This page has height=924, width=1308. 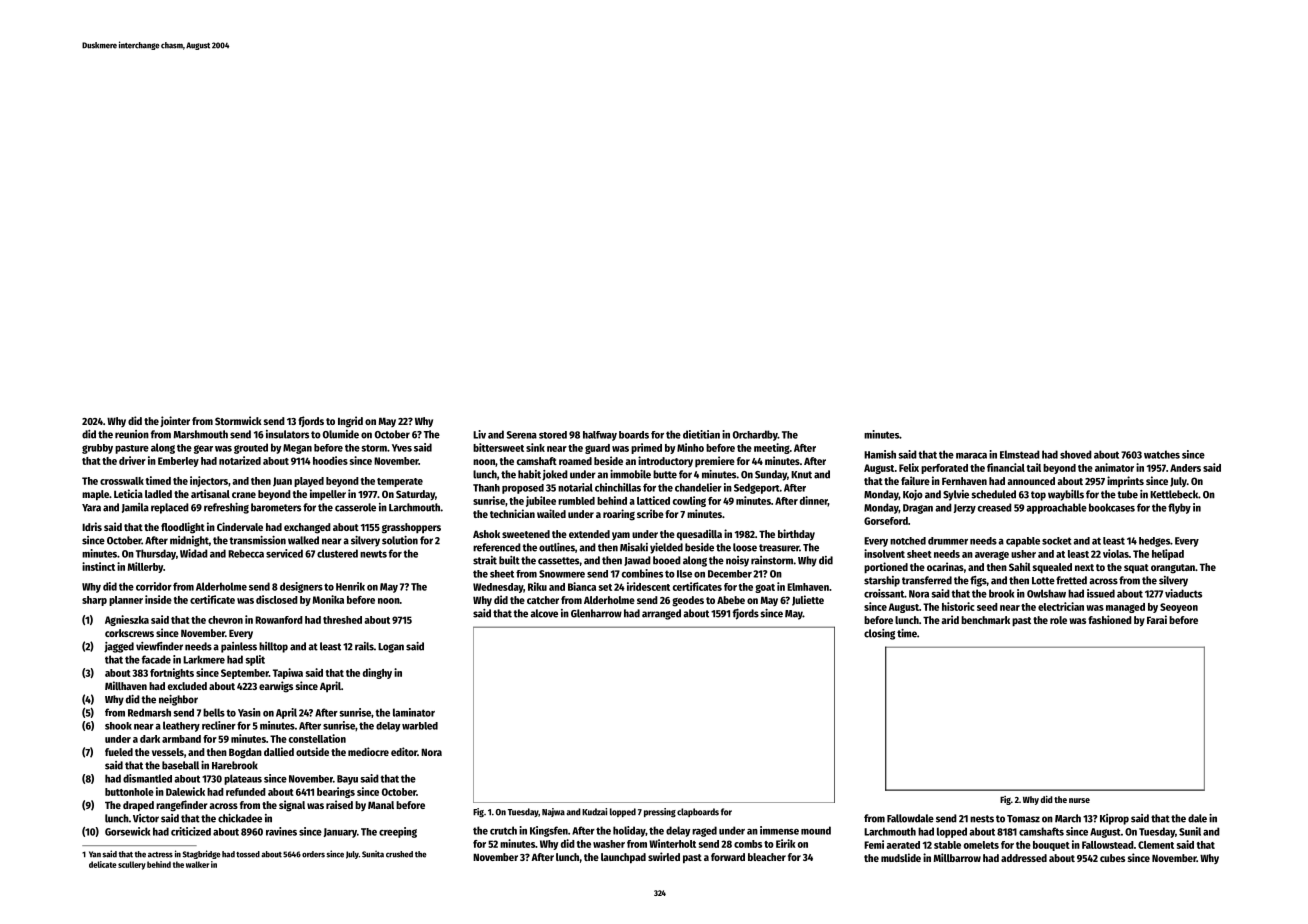 What do you see at coordinates (796, 534) in the page?
I see `birthday` at bounding box center [796, 534].
